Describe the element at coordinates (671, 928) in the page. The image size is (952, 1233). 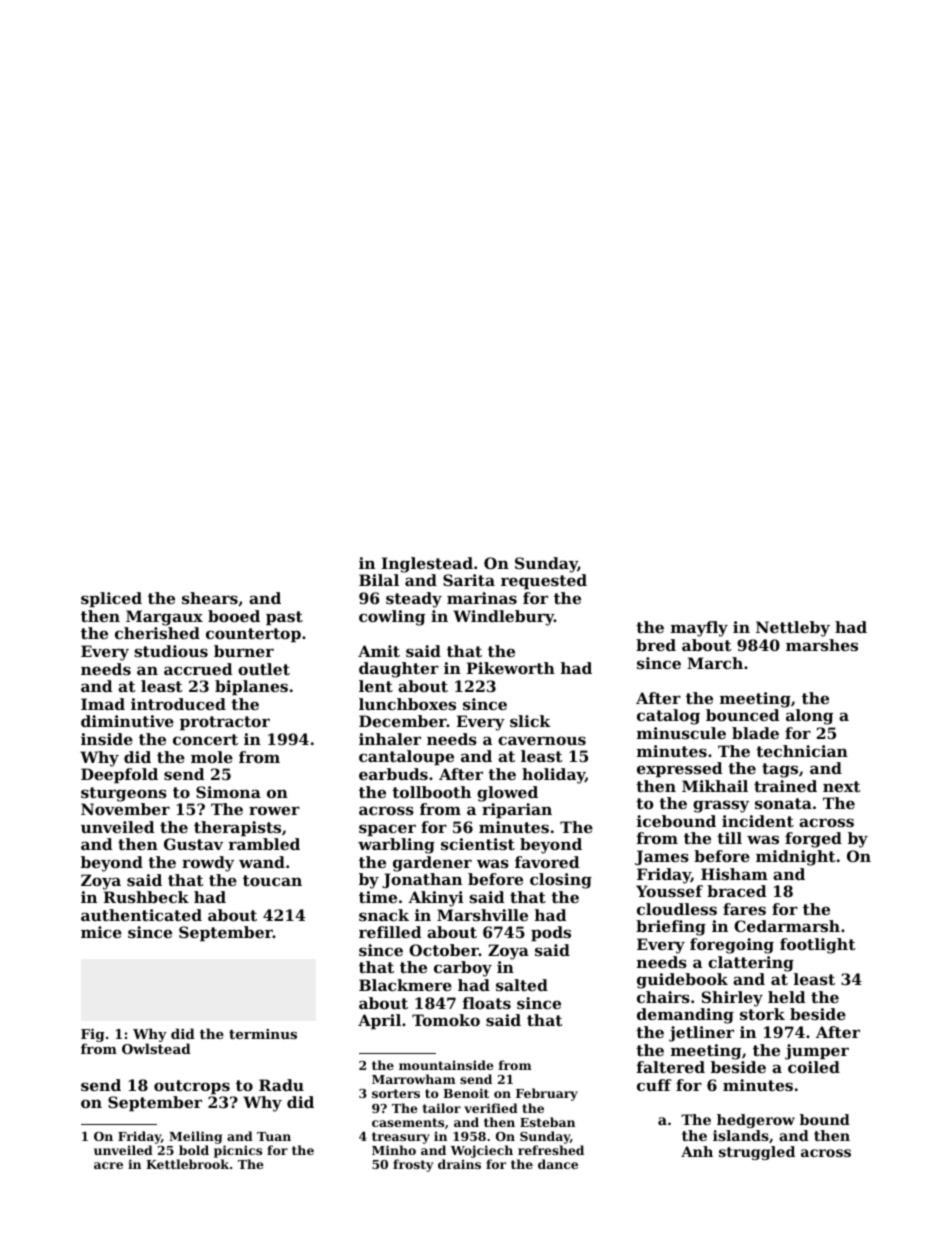
I see `briefing` at that location.
